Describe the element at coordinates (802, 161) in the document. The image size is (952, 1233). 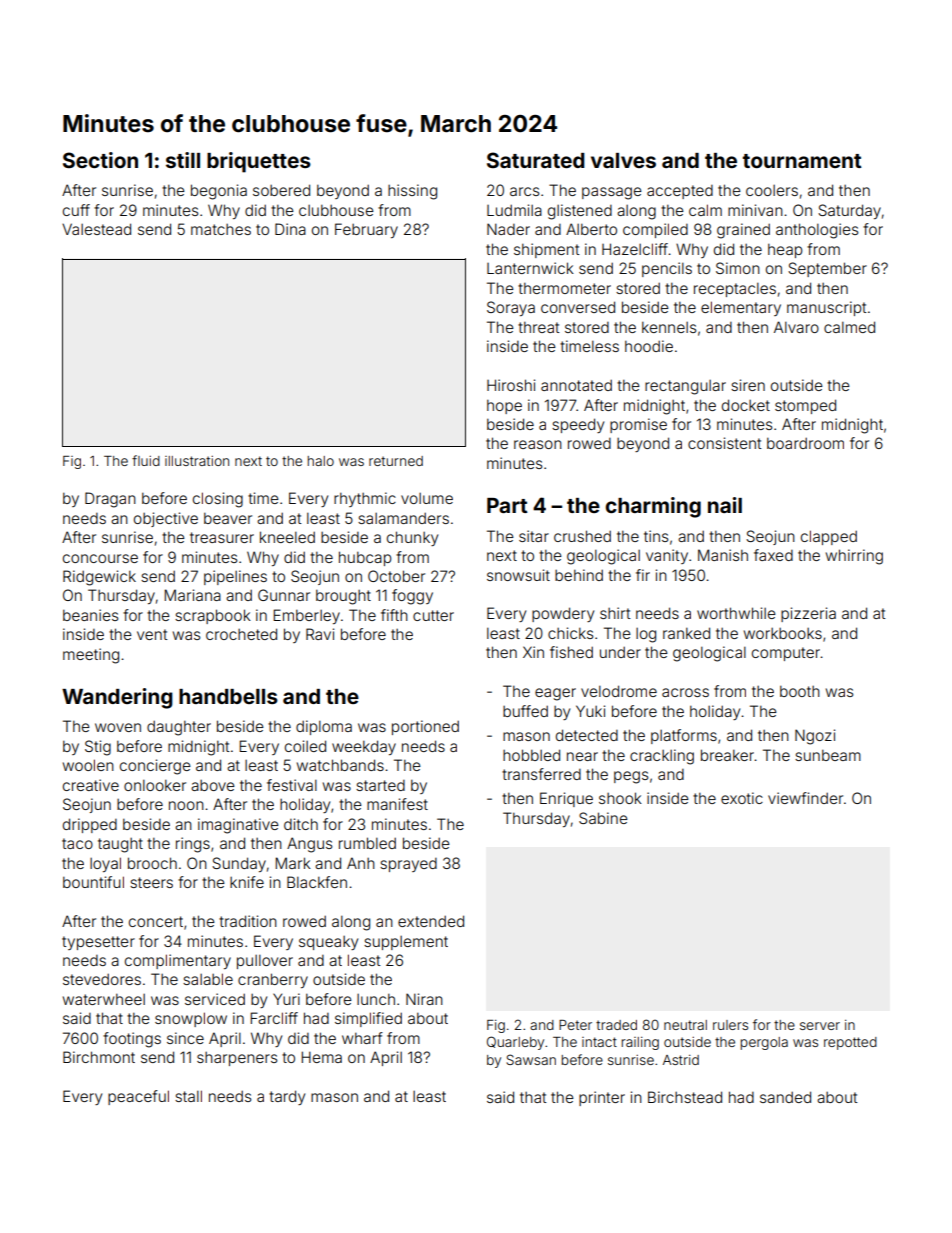
I see `tournament` at that location.
